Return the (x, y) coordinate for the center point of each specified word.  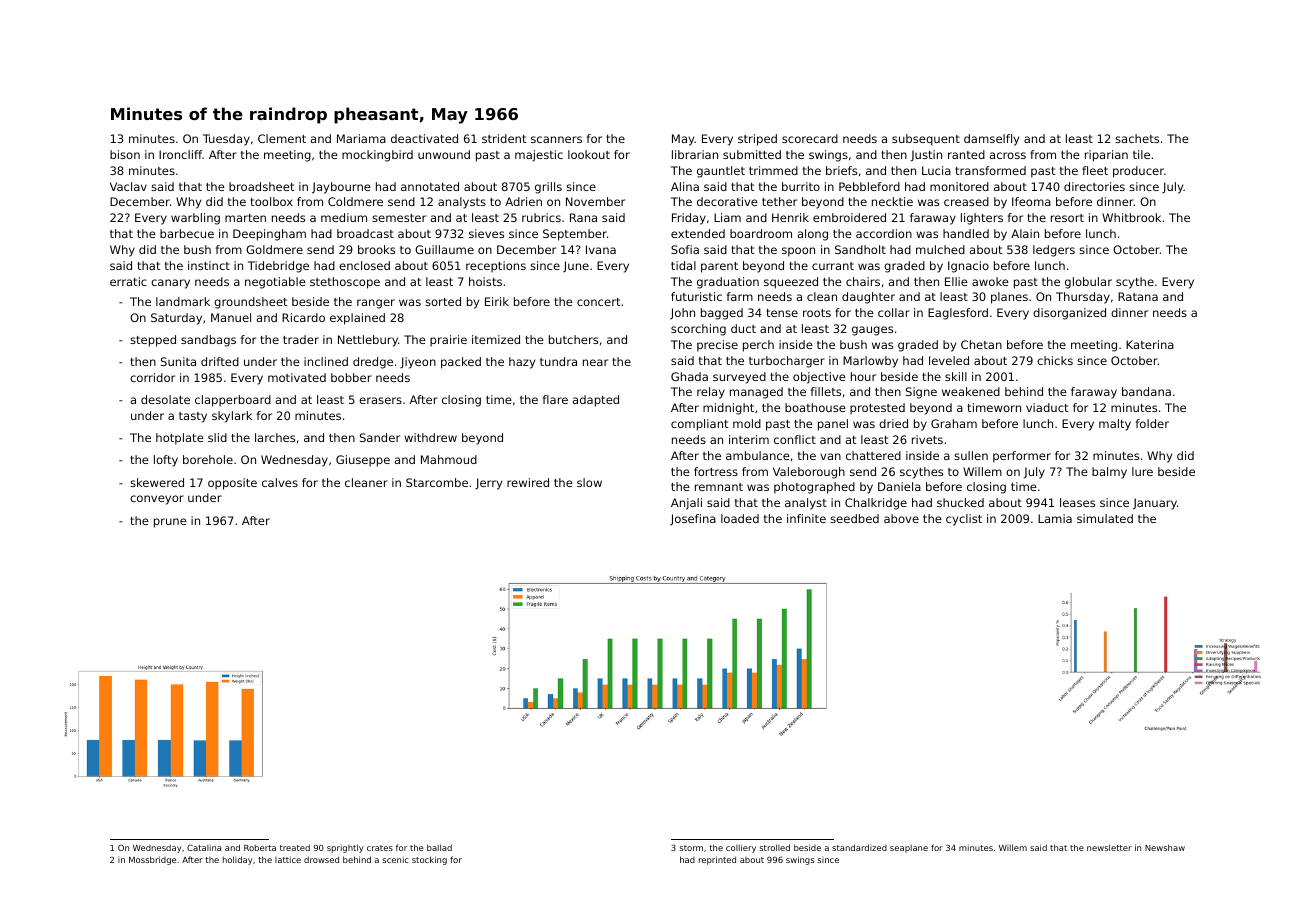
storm (691, 848)
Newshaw (1165, 847)
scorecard (810, 138)
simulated (1105, 518)
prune (170, 523)
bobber (351, 377)
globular (1088, 283)
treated (295, 847)
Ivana (601, 249)
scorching (698, 330)
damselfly (991, 140)
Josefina (693, 520)
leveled (949, 360)
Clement (282, 138)
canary (170, 284)
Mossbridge (152, 860)
